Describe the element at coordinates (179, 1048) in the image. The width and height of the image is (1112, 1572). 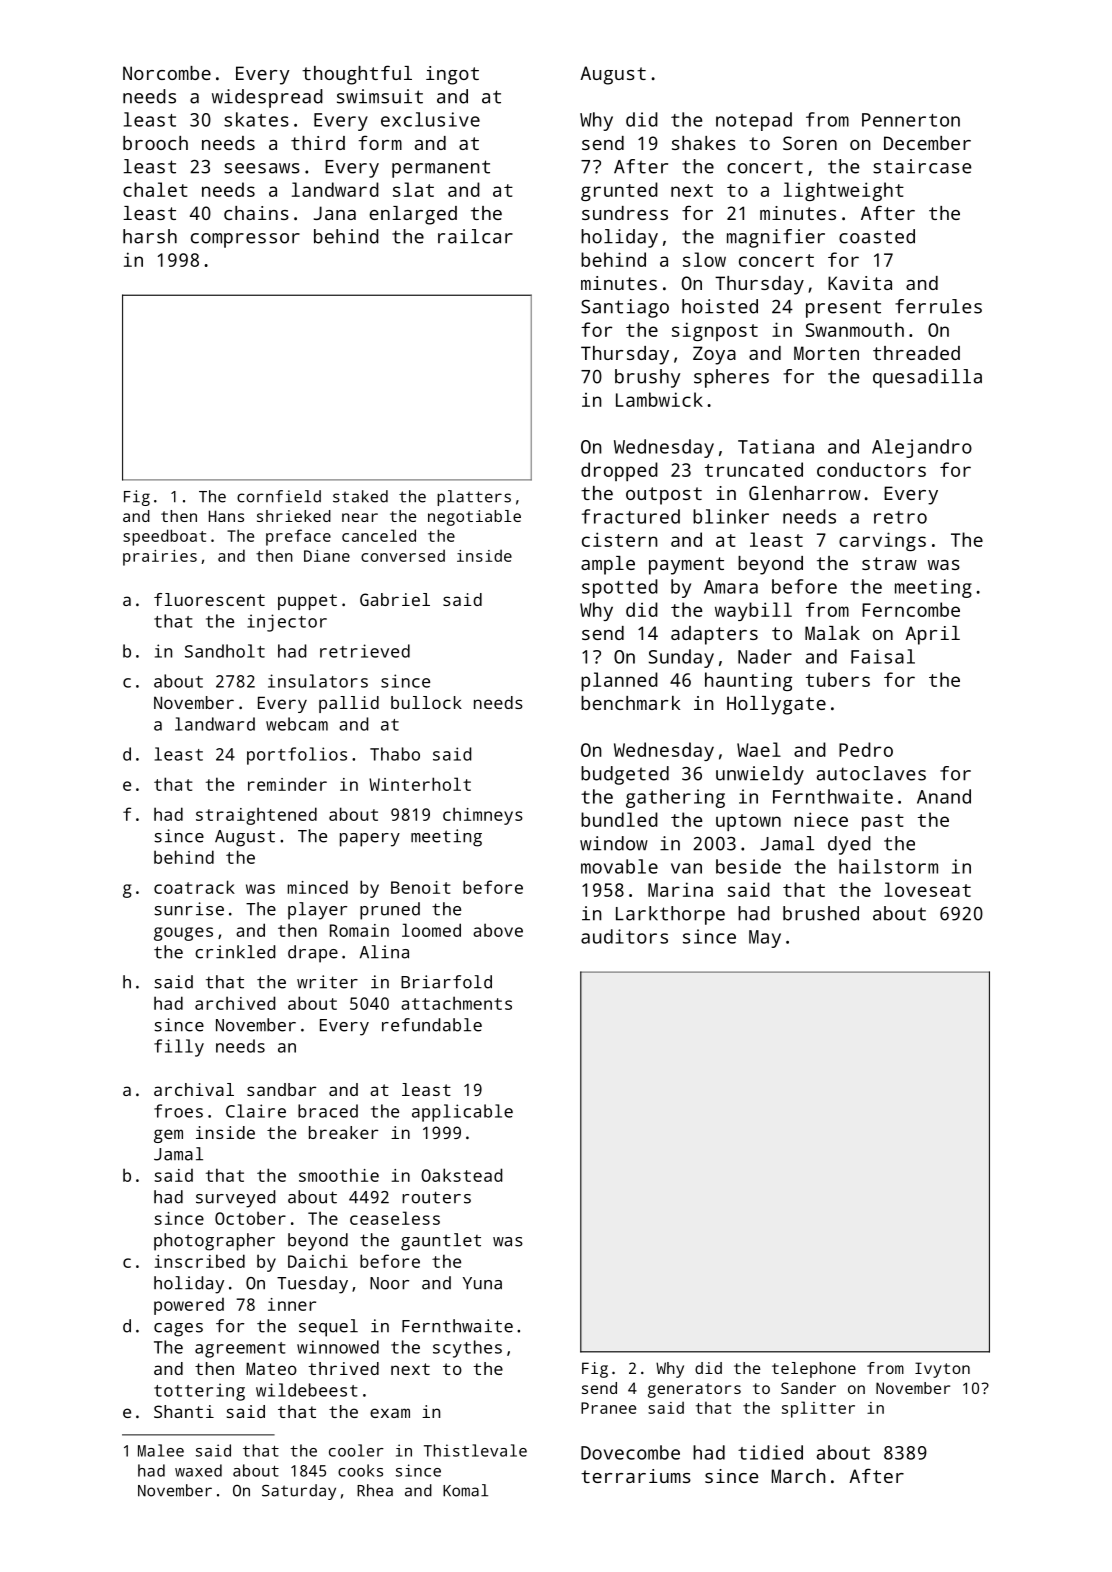
I see `filly` at that location.
